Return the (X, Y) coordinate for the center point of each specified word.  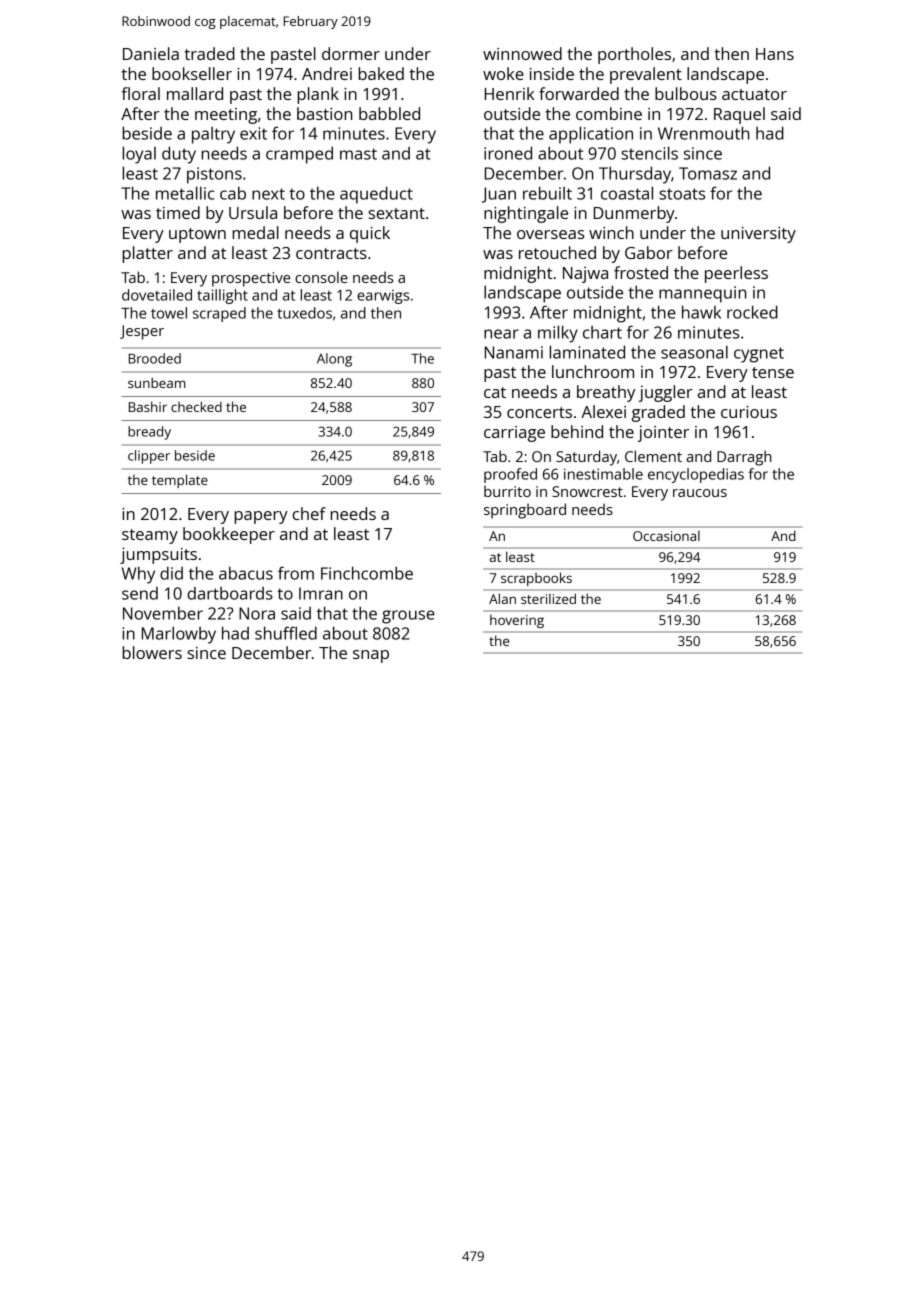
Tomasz (708, 173)
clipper (149, 457)
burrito (507, 491)
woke (503, 73)
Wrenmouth (703, 133)
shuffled (286, 633)
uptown (197, 235)
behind (577, 431)
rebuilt (547, 193)
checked (196, 406)
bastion (324, 113)
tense (773, 372)
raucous (700, 493)
